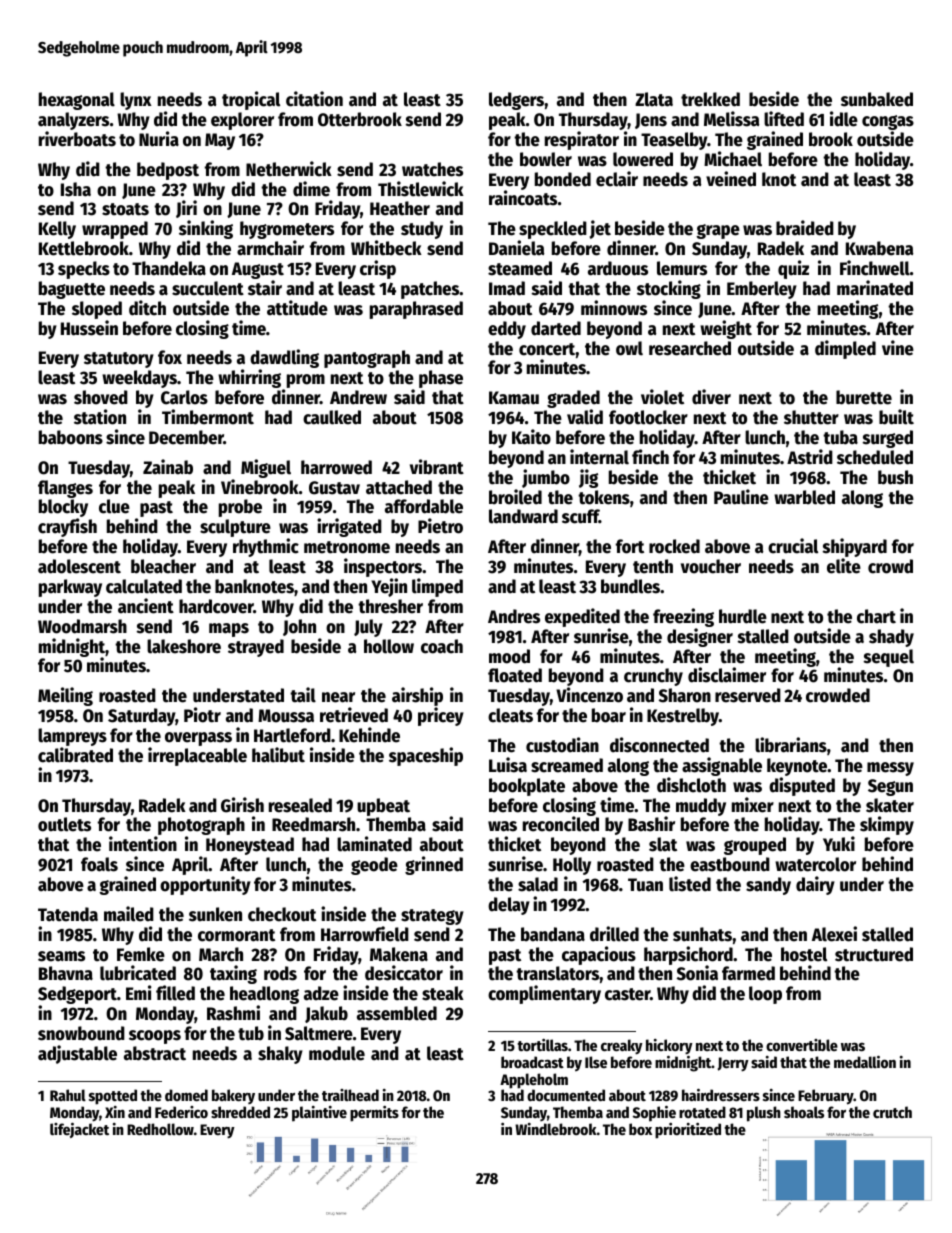 The height and width of the image is (1233, 952). Describe the element at coordinates (235, 528) in the image. I see `sculpture` at that location.
